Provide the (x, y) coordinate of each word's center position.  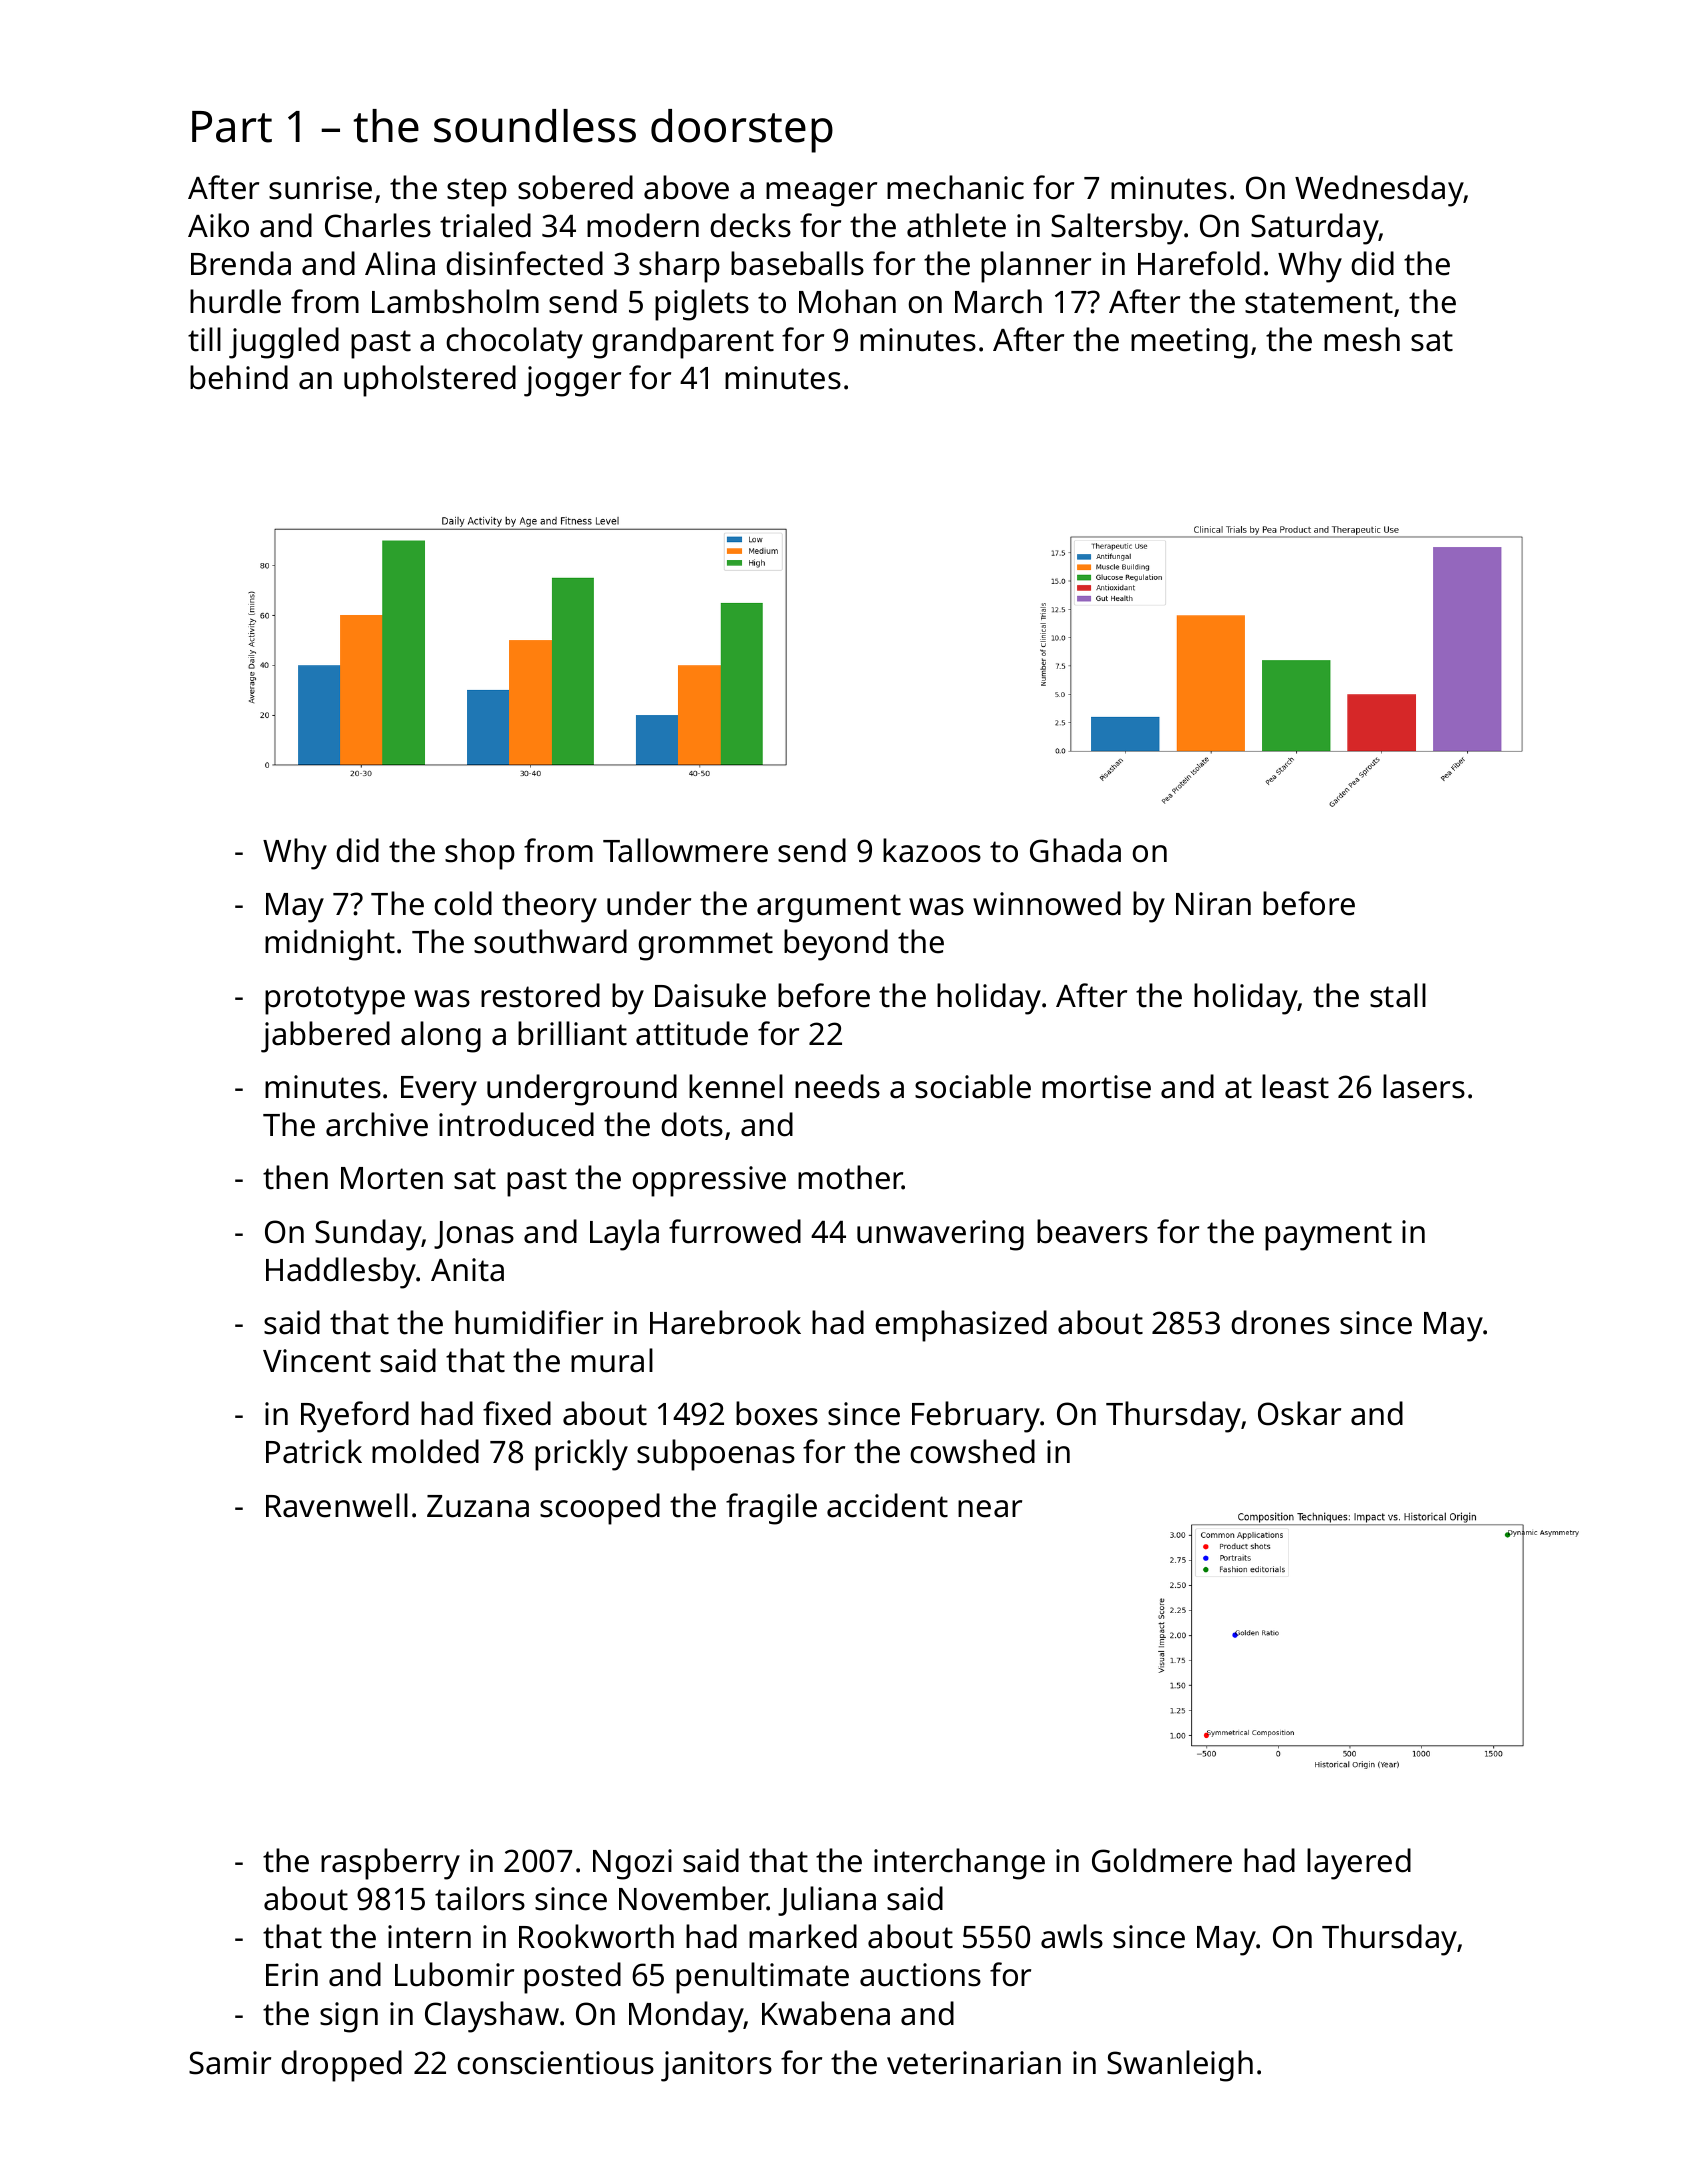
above (686, 187)
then (295, 1177)
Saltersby (1117, 229)
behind (239, 377)
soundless (535, 126)
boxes (777, 1413)
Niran (1213, 904)
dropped (341, 2066)
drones (1280, 1322)
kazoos (932, 850)
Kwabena (826, 2013)
